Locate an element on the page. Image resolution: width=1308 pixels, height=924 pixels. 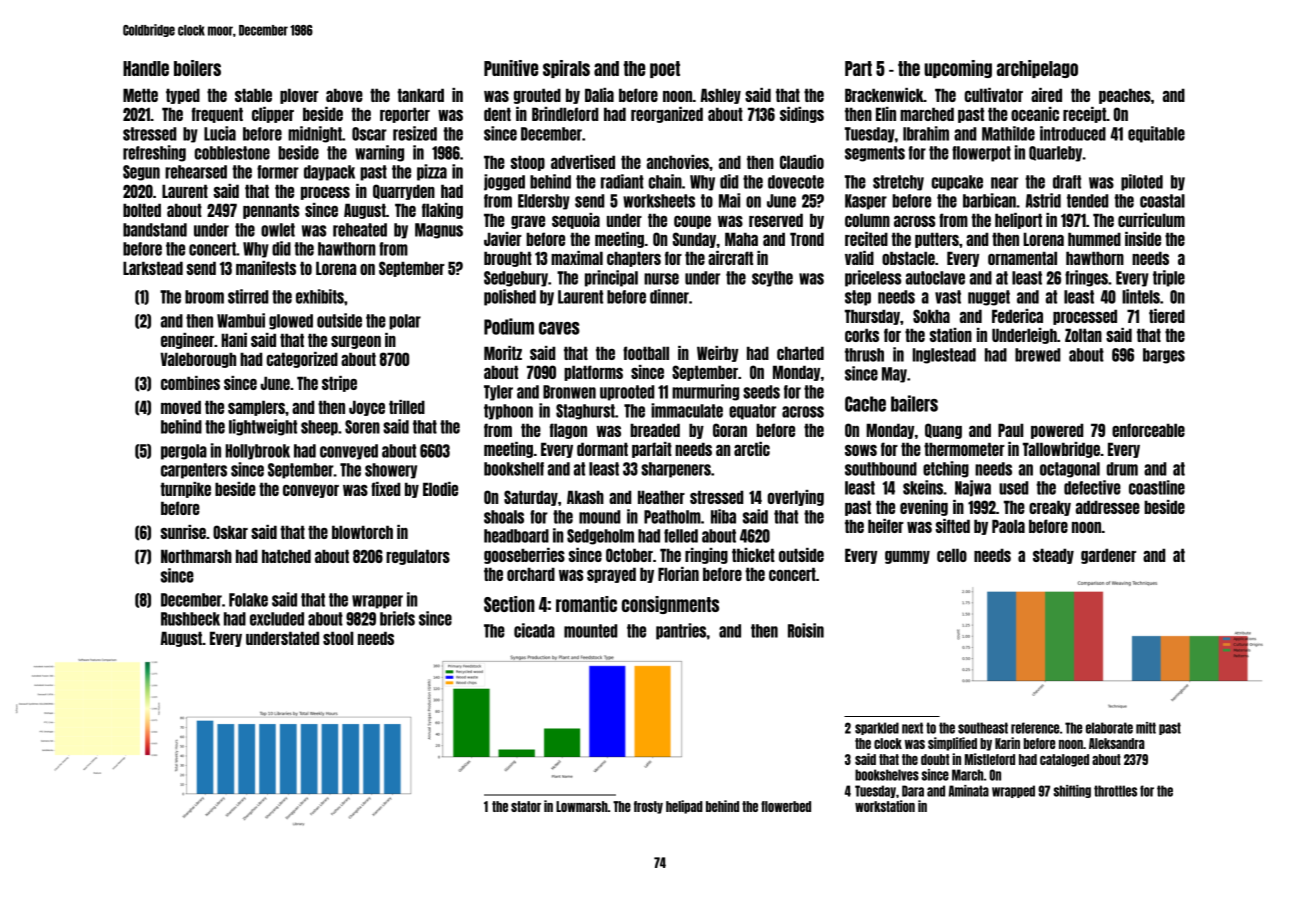
romantic is located at coordinates (586, 604).
